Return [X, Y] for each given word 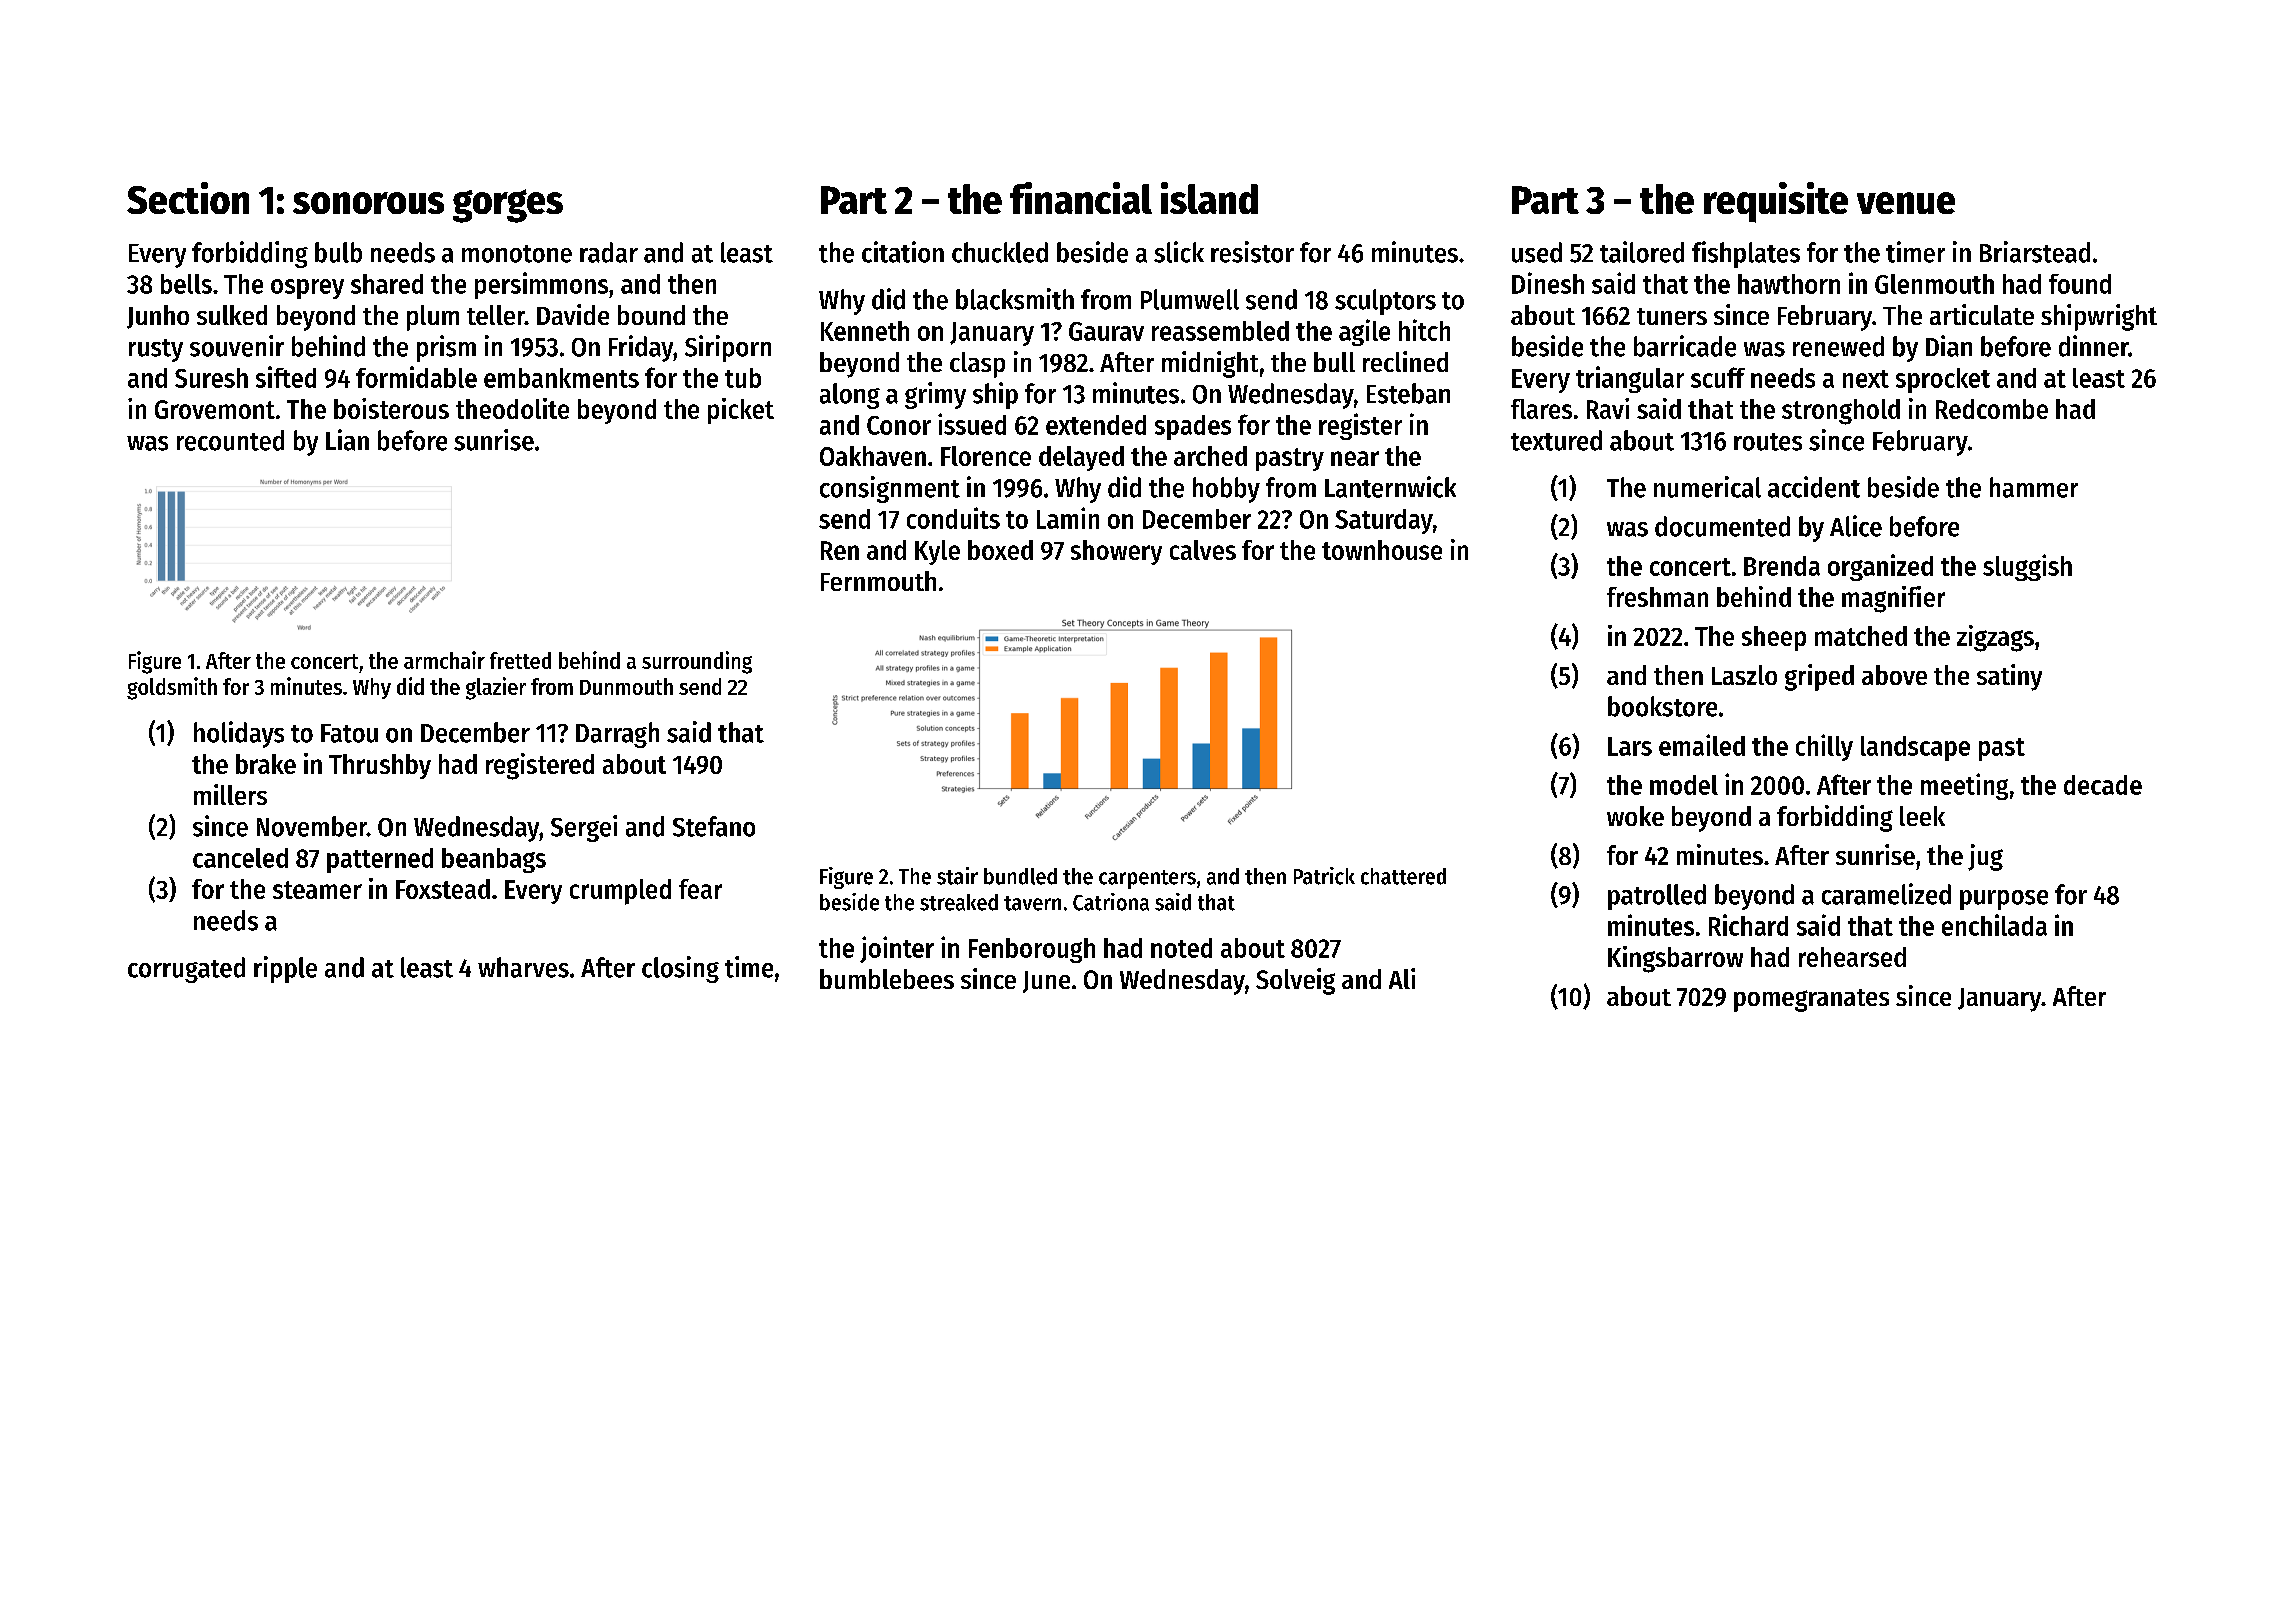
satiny [2009, 677]
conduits [953, 518]
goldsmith [172, 688]
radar [609, 252]
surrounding [697, 662]
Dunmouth [626, 686]
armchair [444, 660]
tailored [1642, 252]
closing [680, 969]
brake [266, 764]
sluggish [2027, 567]
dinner [2094, 346]
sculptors [1385, 302]
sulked [232, 315]
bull [1334, 362]
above [1894, 675]
